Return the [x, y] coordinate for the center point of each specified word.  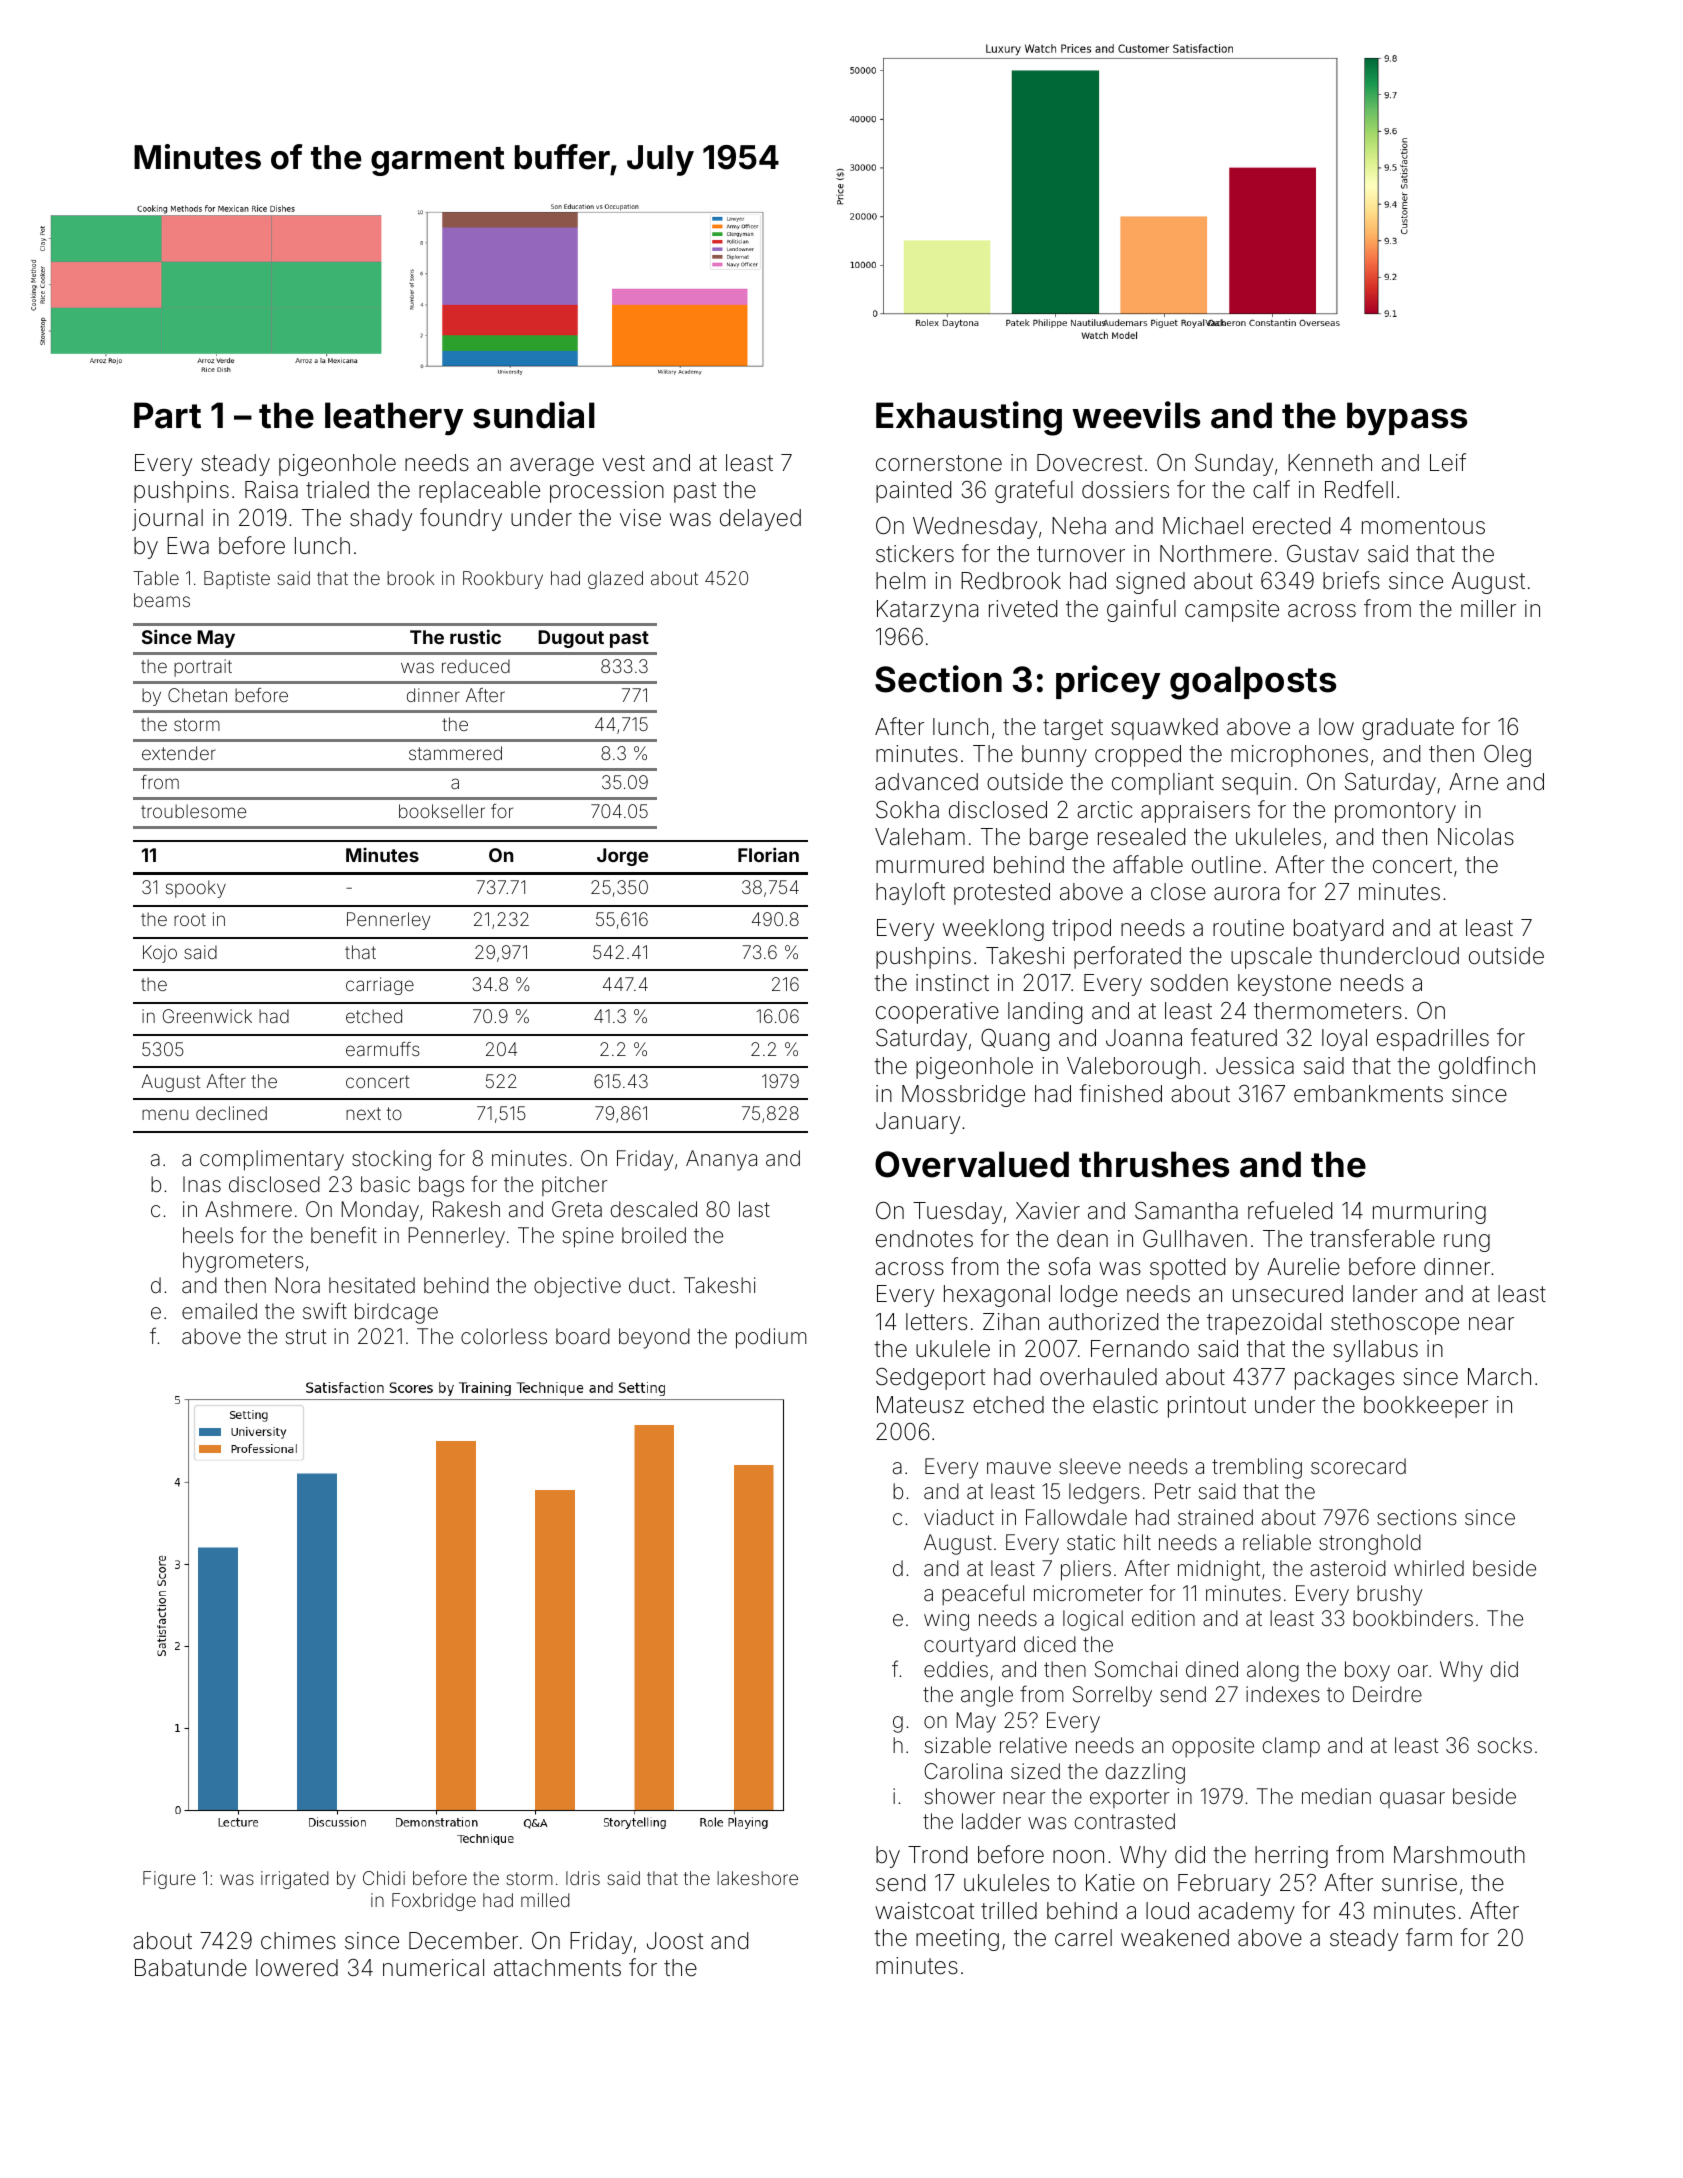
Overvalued [972, 1164]
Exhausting [969, 418]
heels [208, 1235]
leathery [394, 418]
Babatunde [191, 1968]
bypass [1407, 418]
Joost [675, 1941]
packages [1344, 1379]
